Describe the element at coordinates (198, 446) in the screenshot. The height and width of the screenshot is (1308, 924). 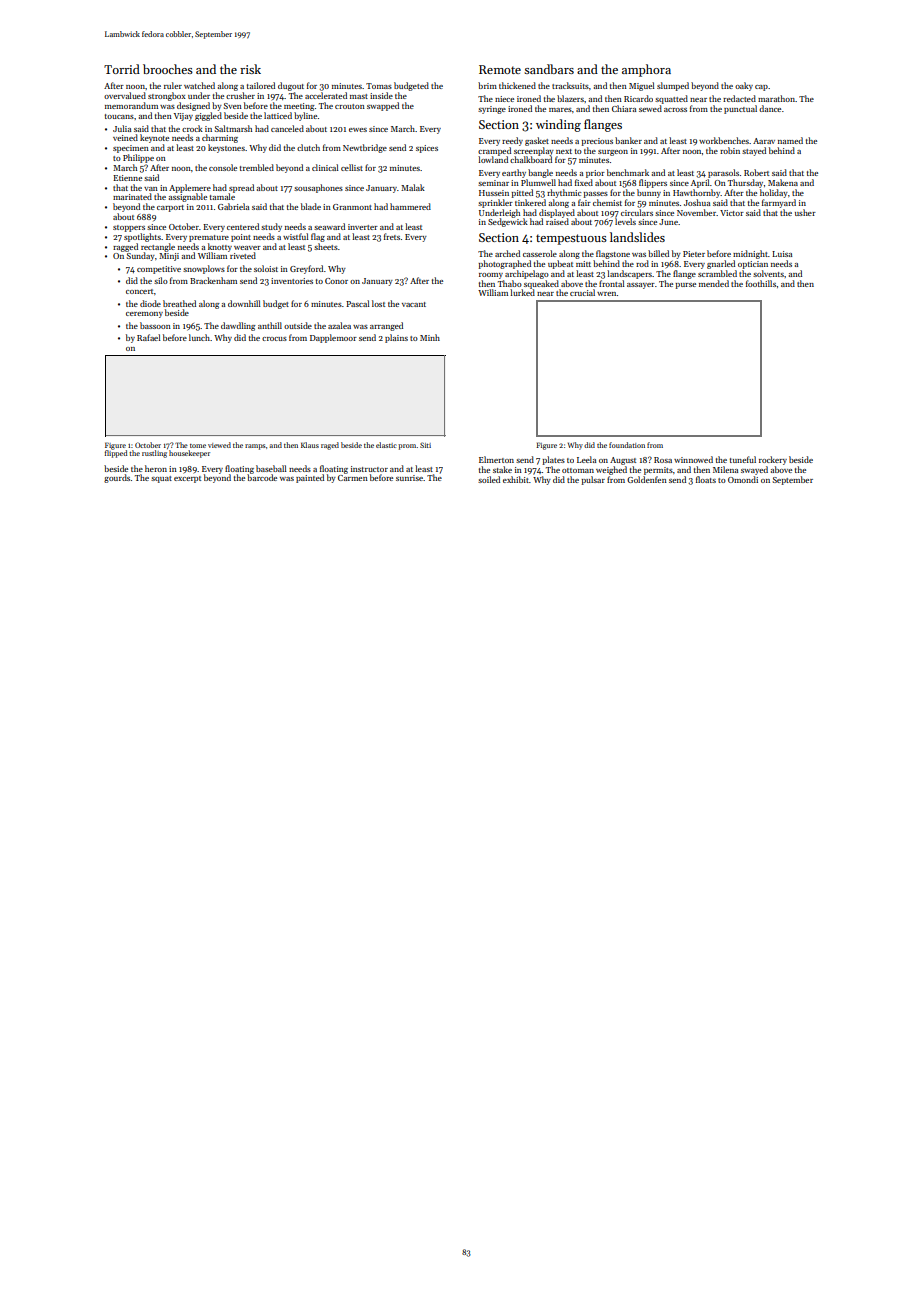
I see `tome` at that location.
